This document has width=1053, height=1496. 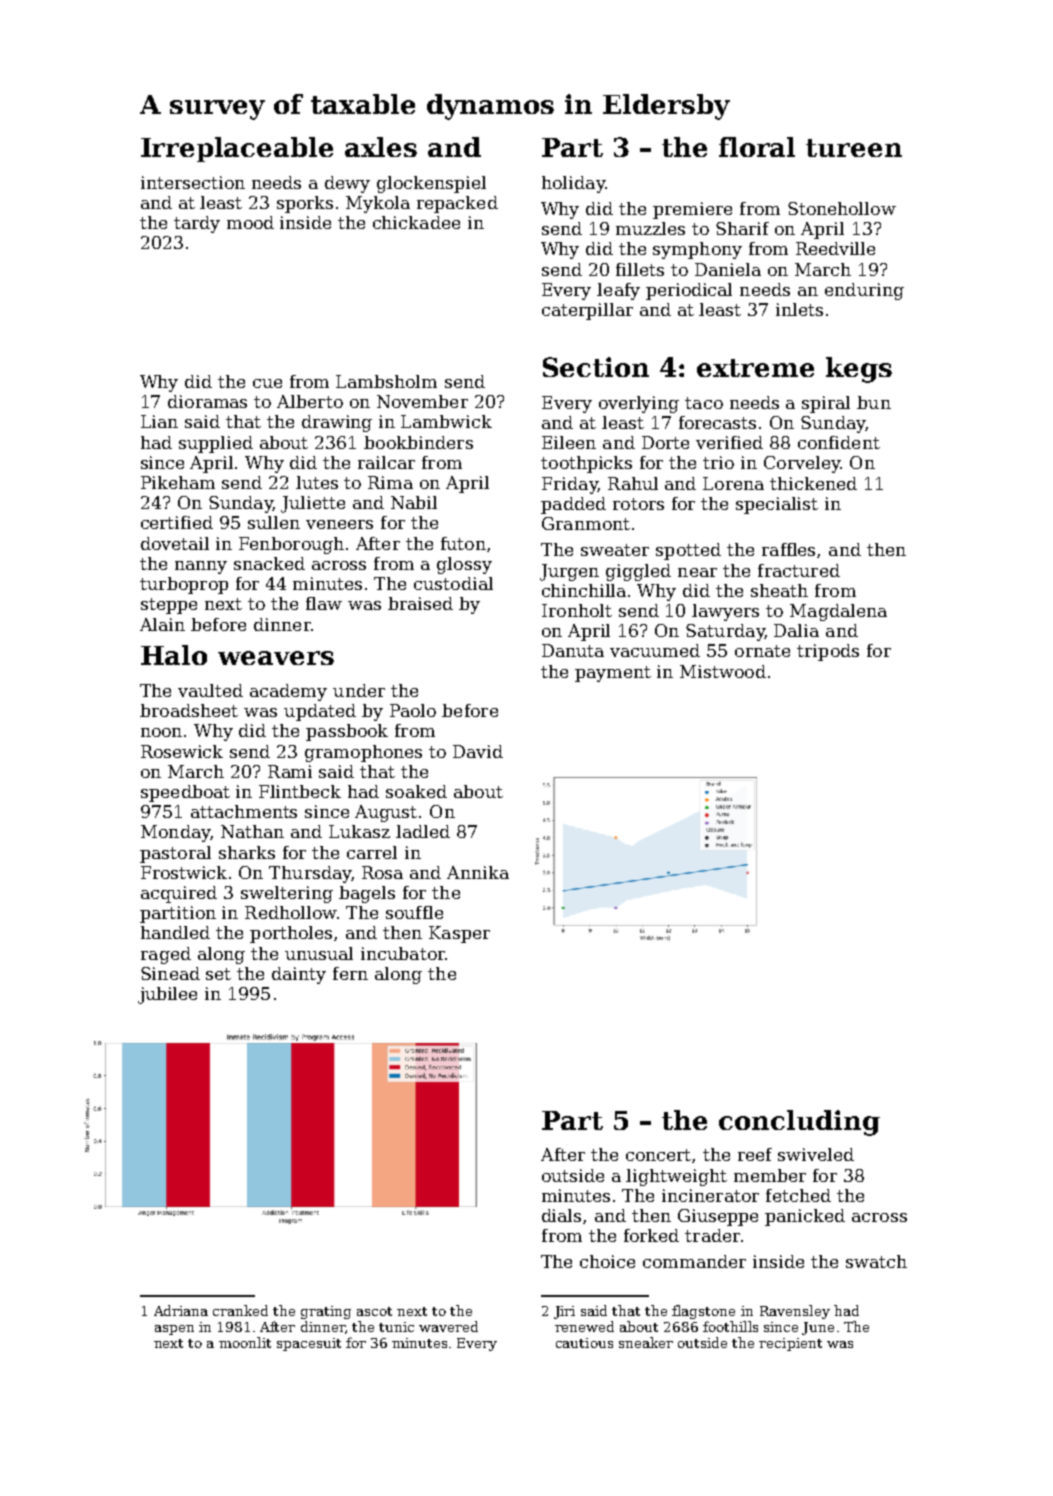 What do you see at coordinates (607, 1261) in the document?
I see `choice` at bounding box center [607, 1261].
